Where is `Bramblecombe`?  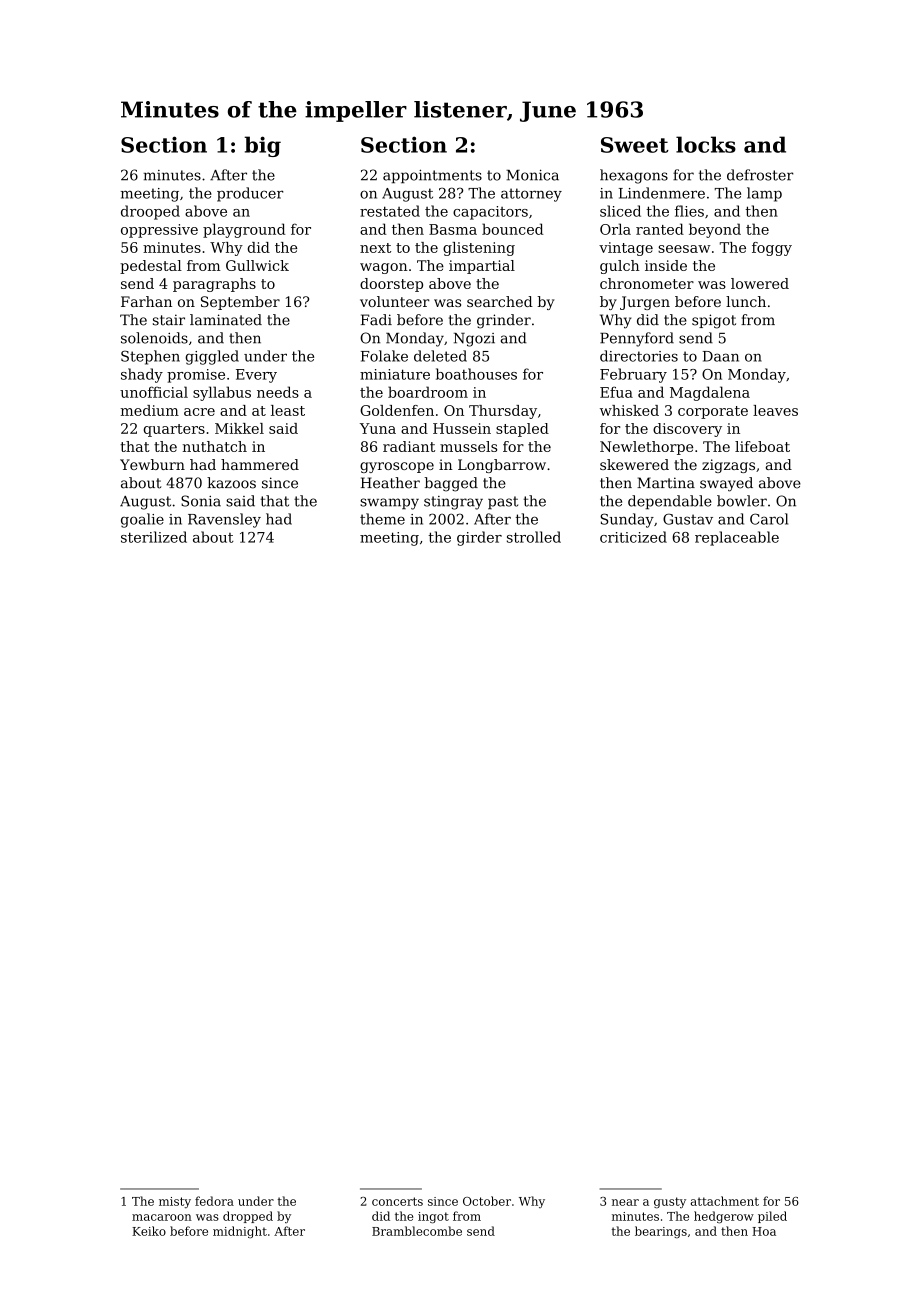 Bramblecombe is located at coordinates (417, 1231).
